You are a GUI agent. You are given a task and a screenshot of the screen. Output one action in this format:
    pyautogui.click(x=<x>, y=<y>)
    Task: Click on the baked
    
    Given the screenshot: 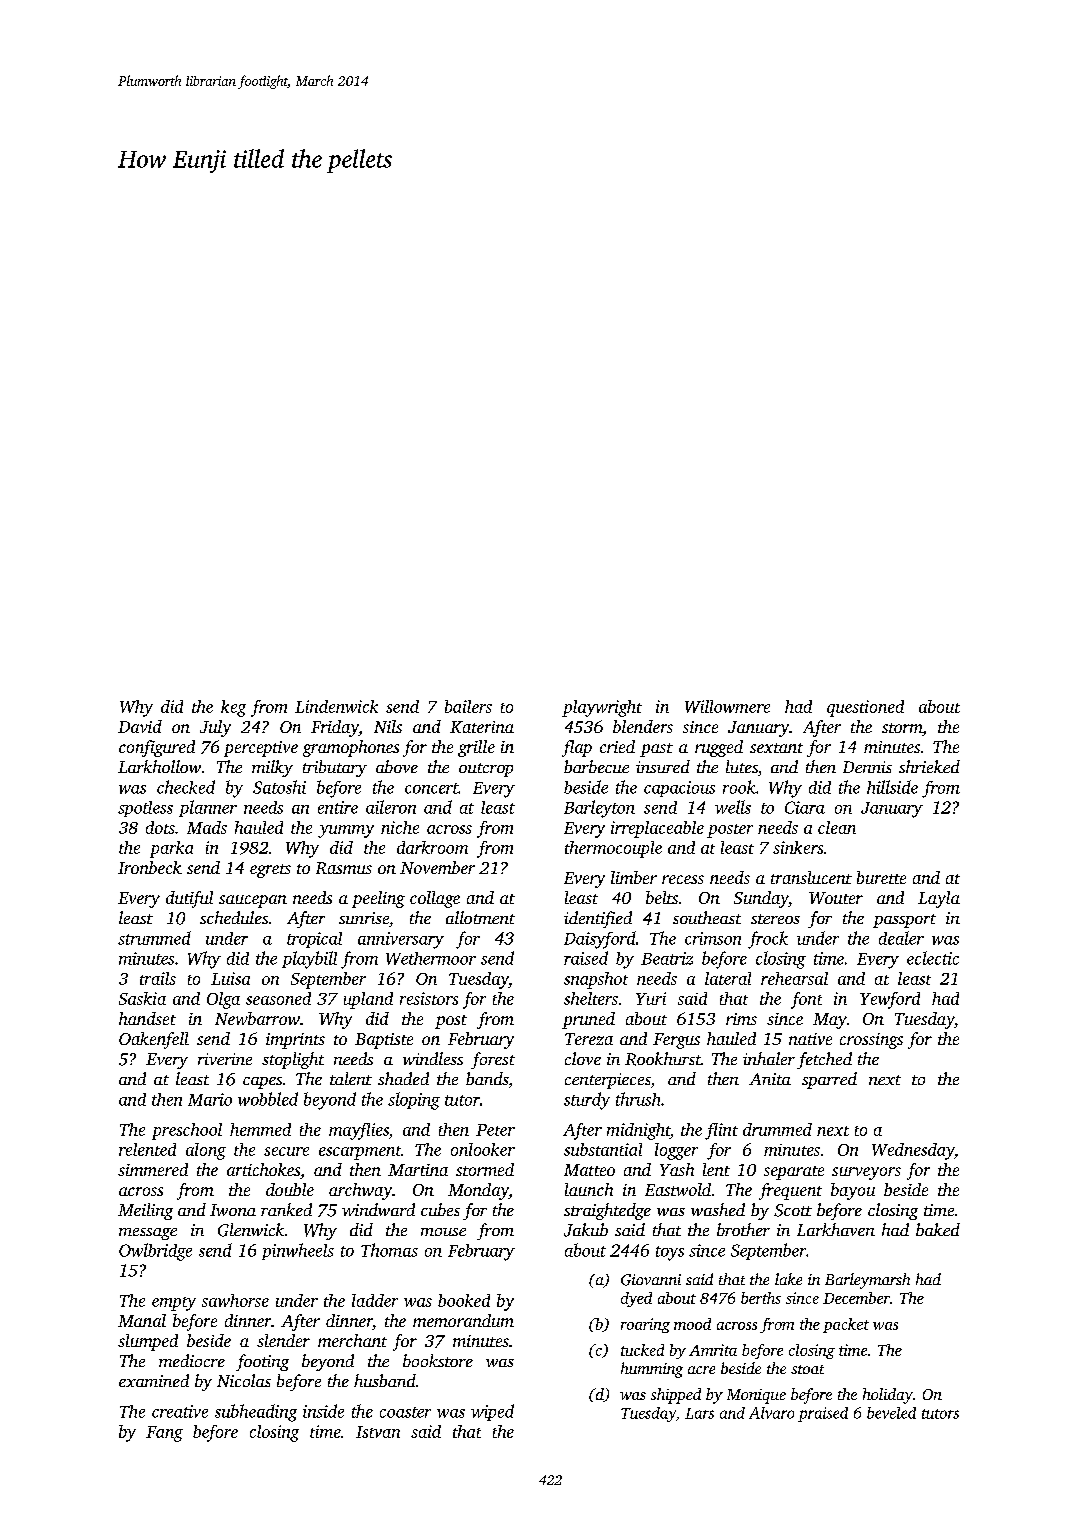 What is the action you would take?
    pyautogui.click(x=938, y=1229)
